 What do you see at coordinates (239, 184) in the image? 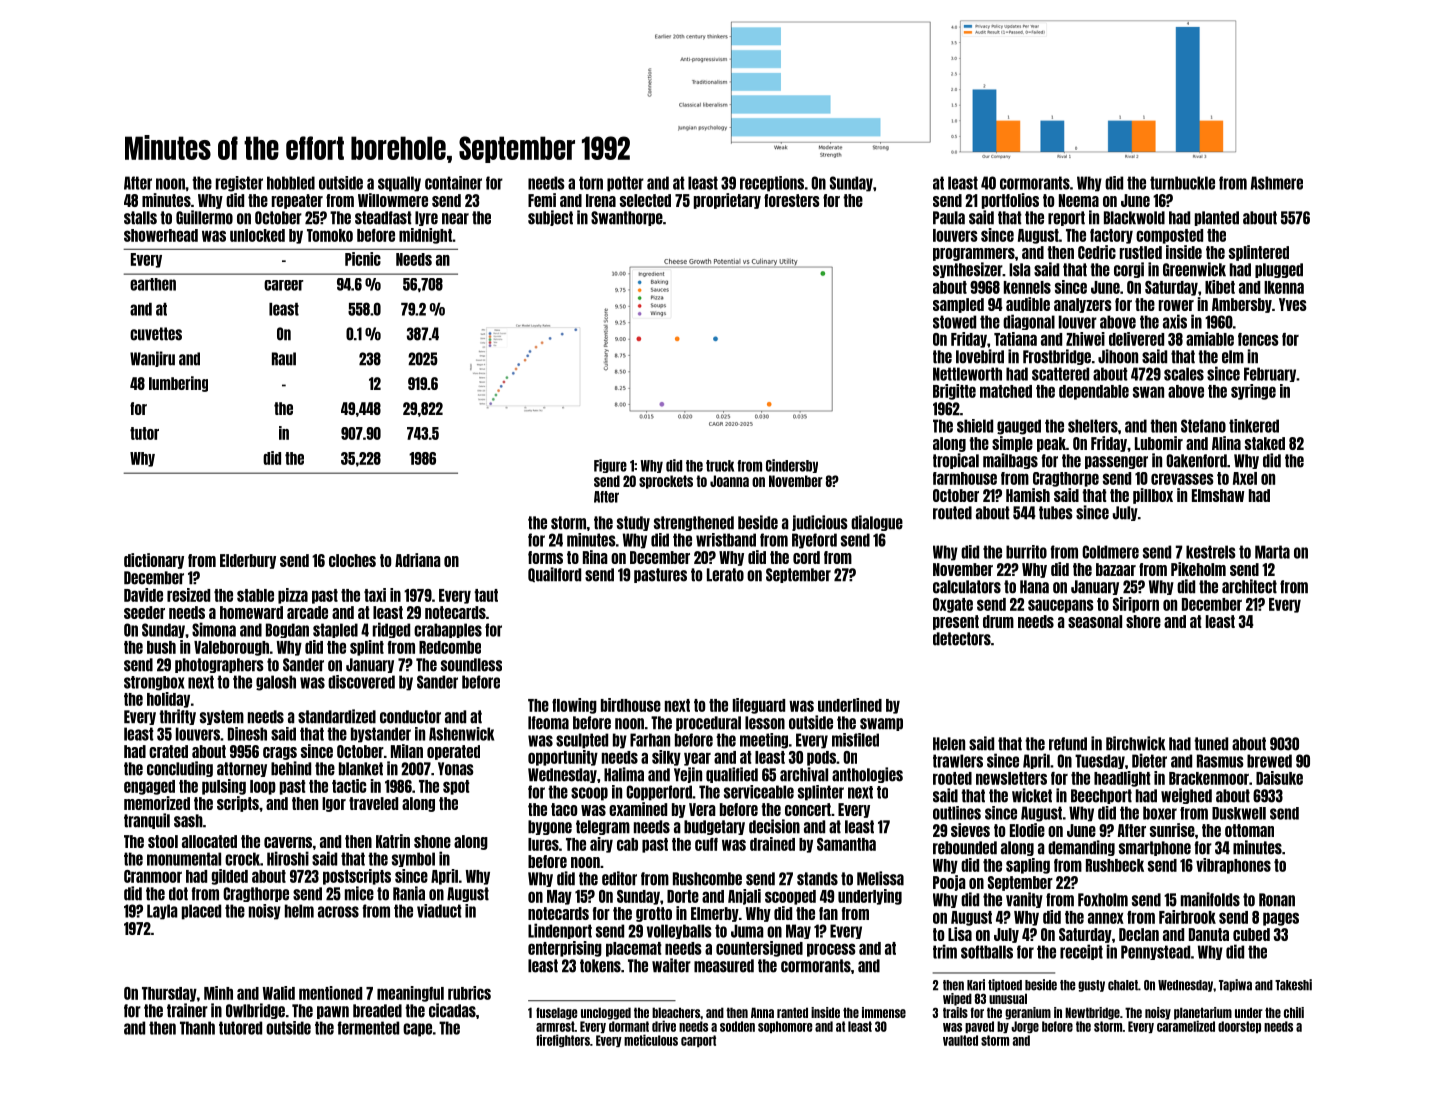
I see `register` at bounding box center [239, 184].
